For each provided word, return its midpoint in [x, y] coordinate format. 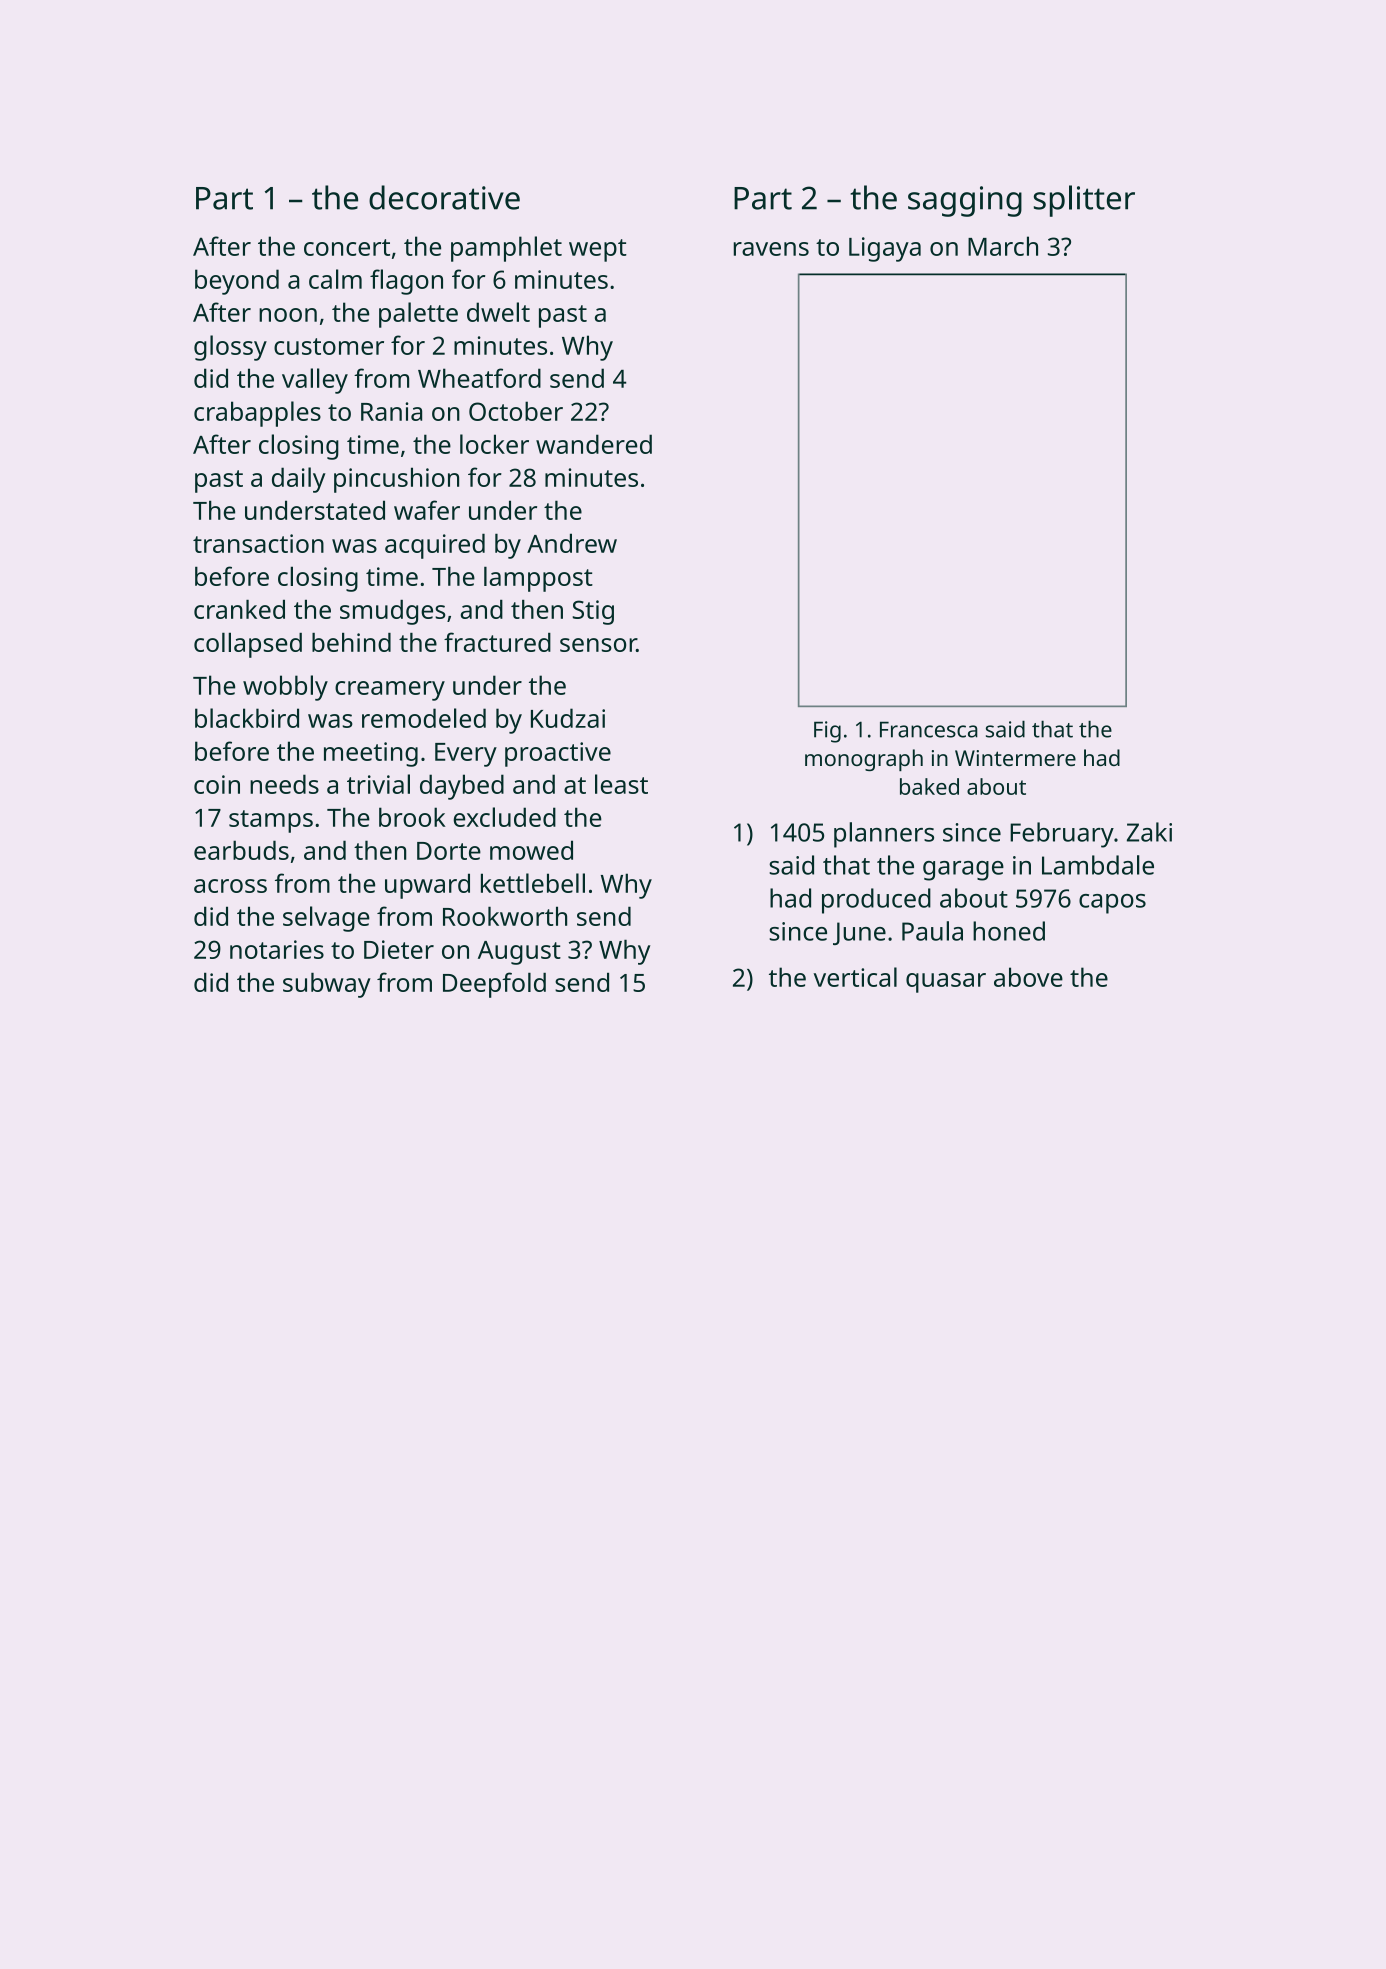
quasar [946, 983]
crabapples [257, 414]
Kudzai [568, 718]
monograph [864, 760]
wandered [594, 444]
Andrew [572, 543]
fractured [497, 642]
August [519, 953]
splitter [1084, 201]
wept [598, 250]
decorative [444, 197]
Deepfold [494, 985]
